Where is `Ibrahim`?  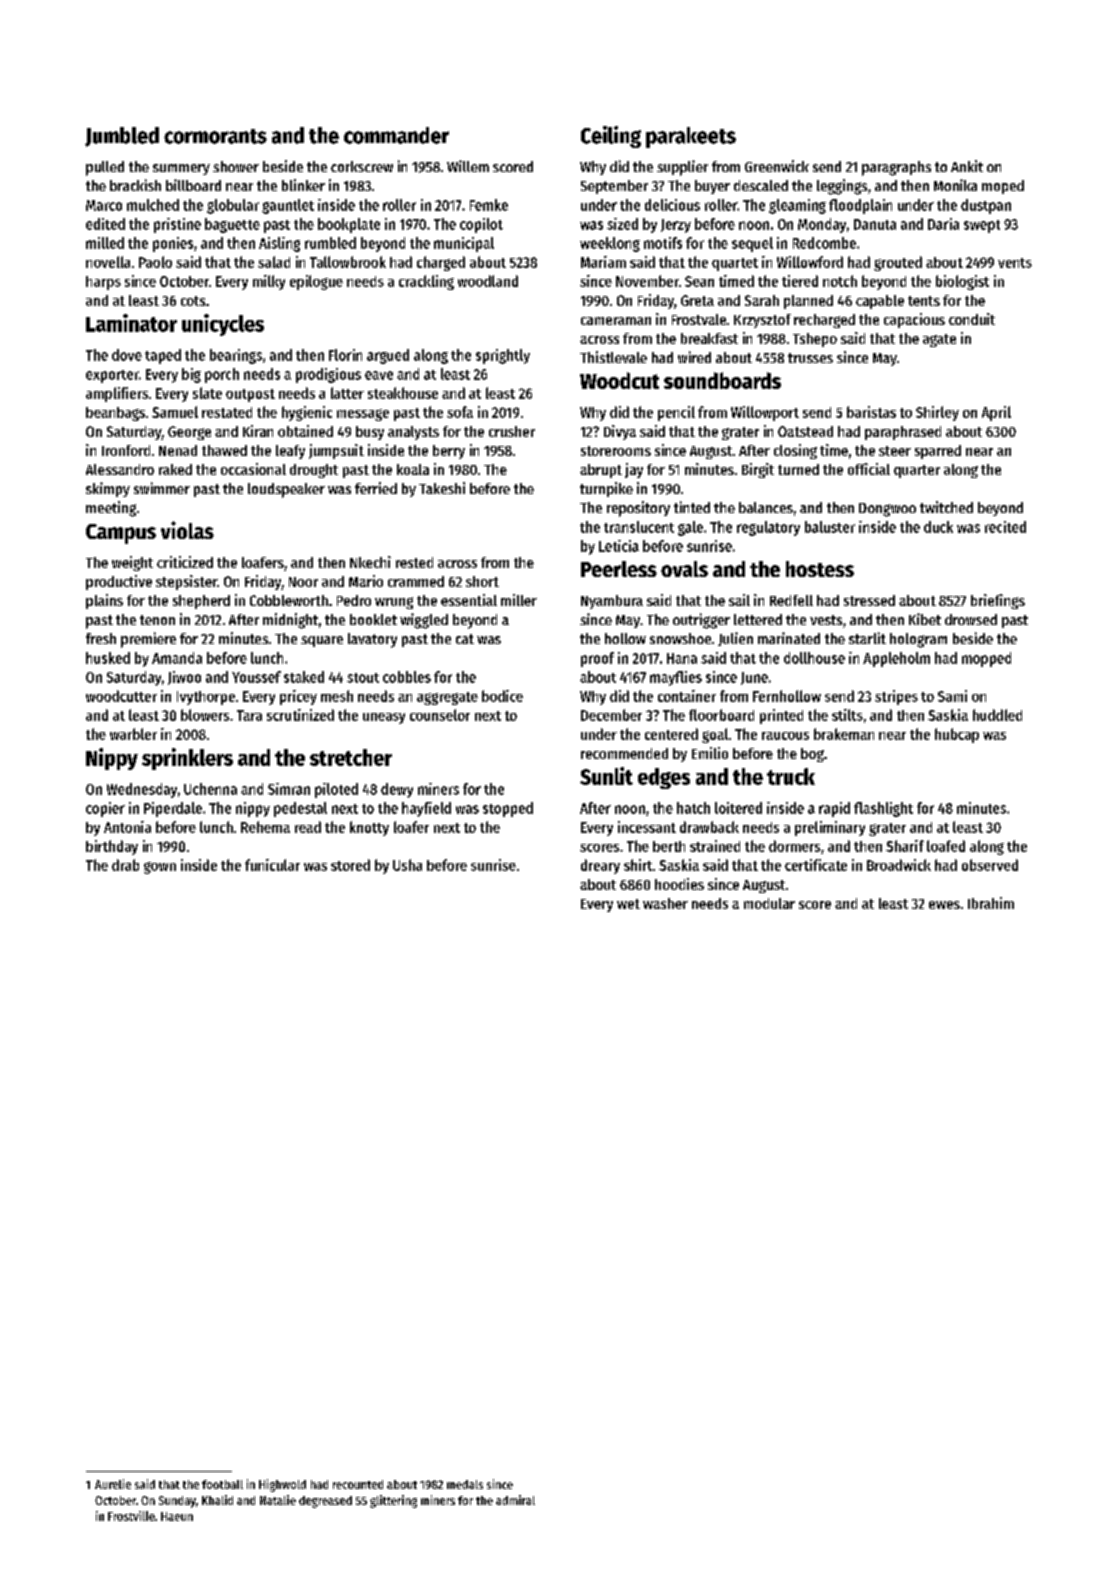
Ibrahim is located at coordinates (991, 903).
